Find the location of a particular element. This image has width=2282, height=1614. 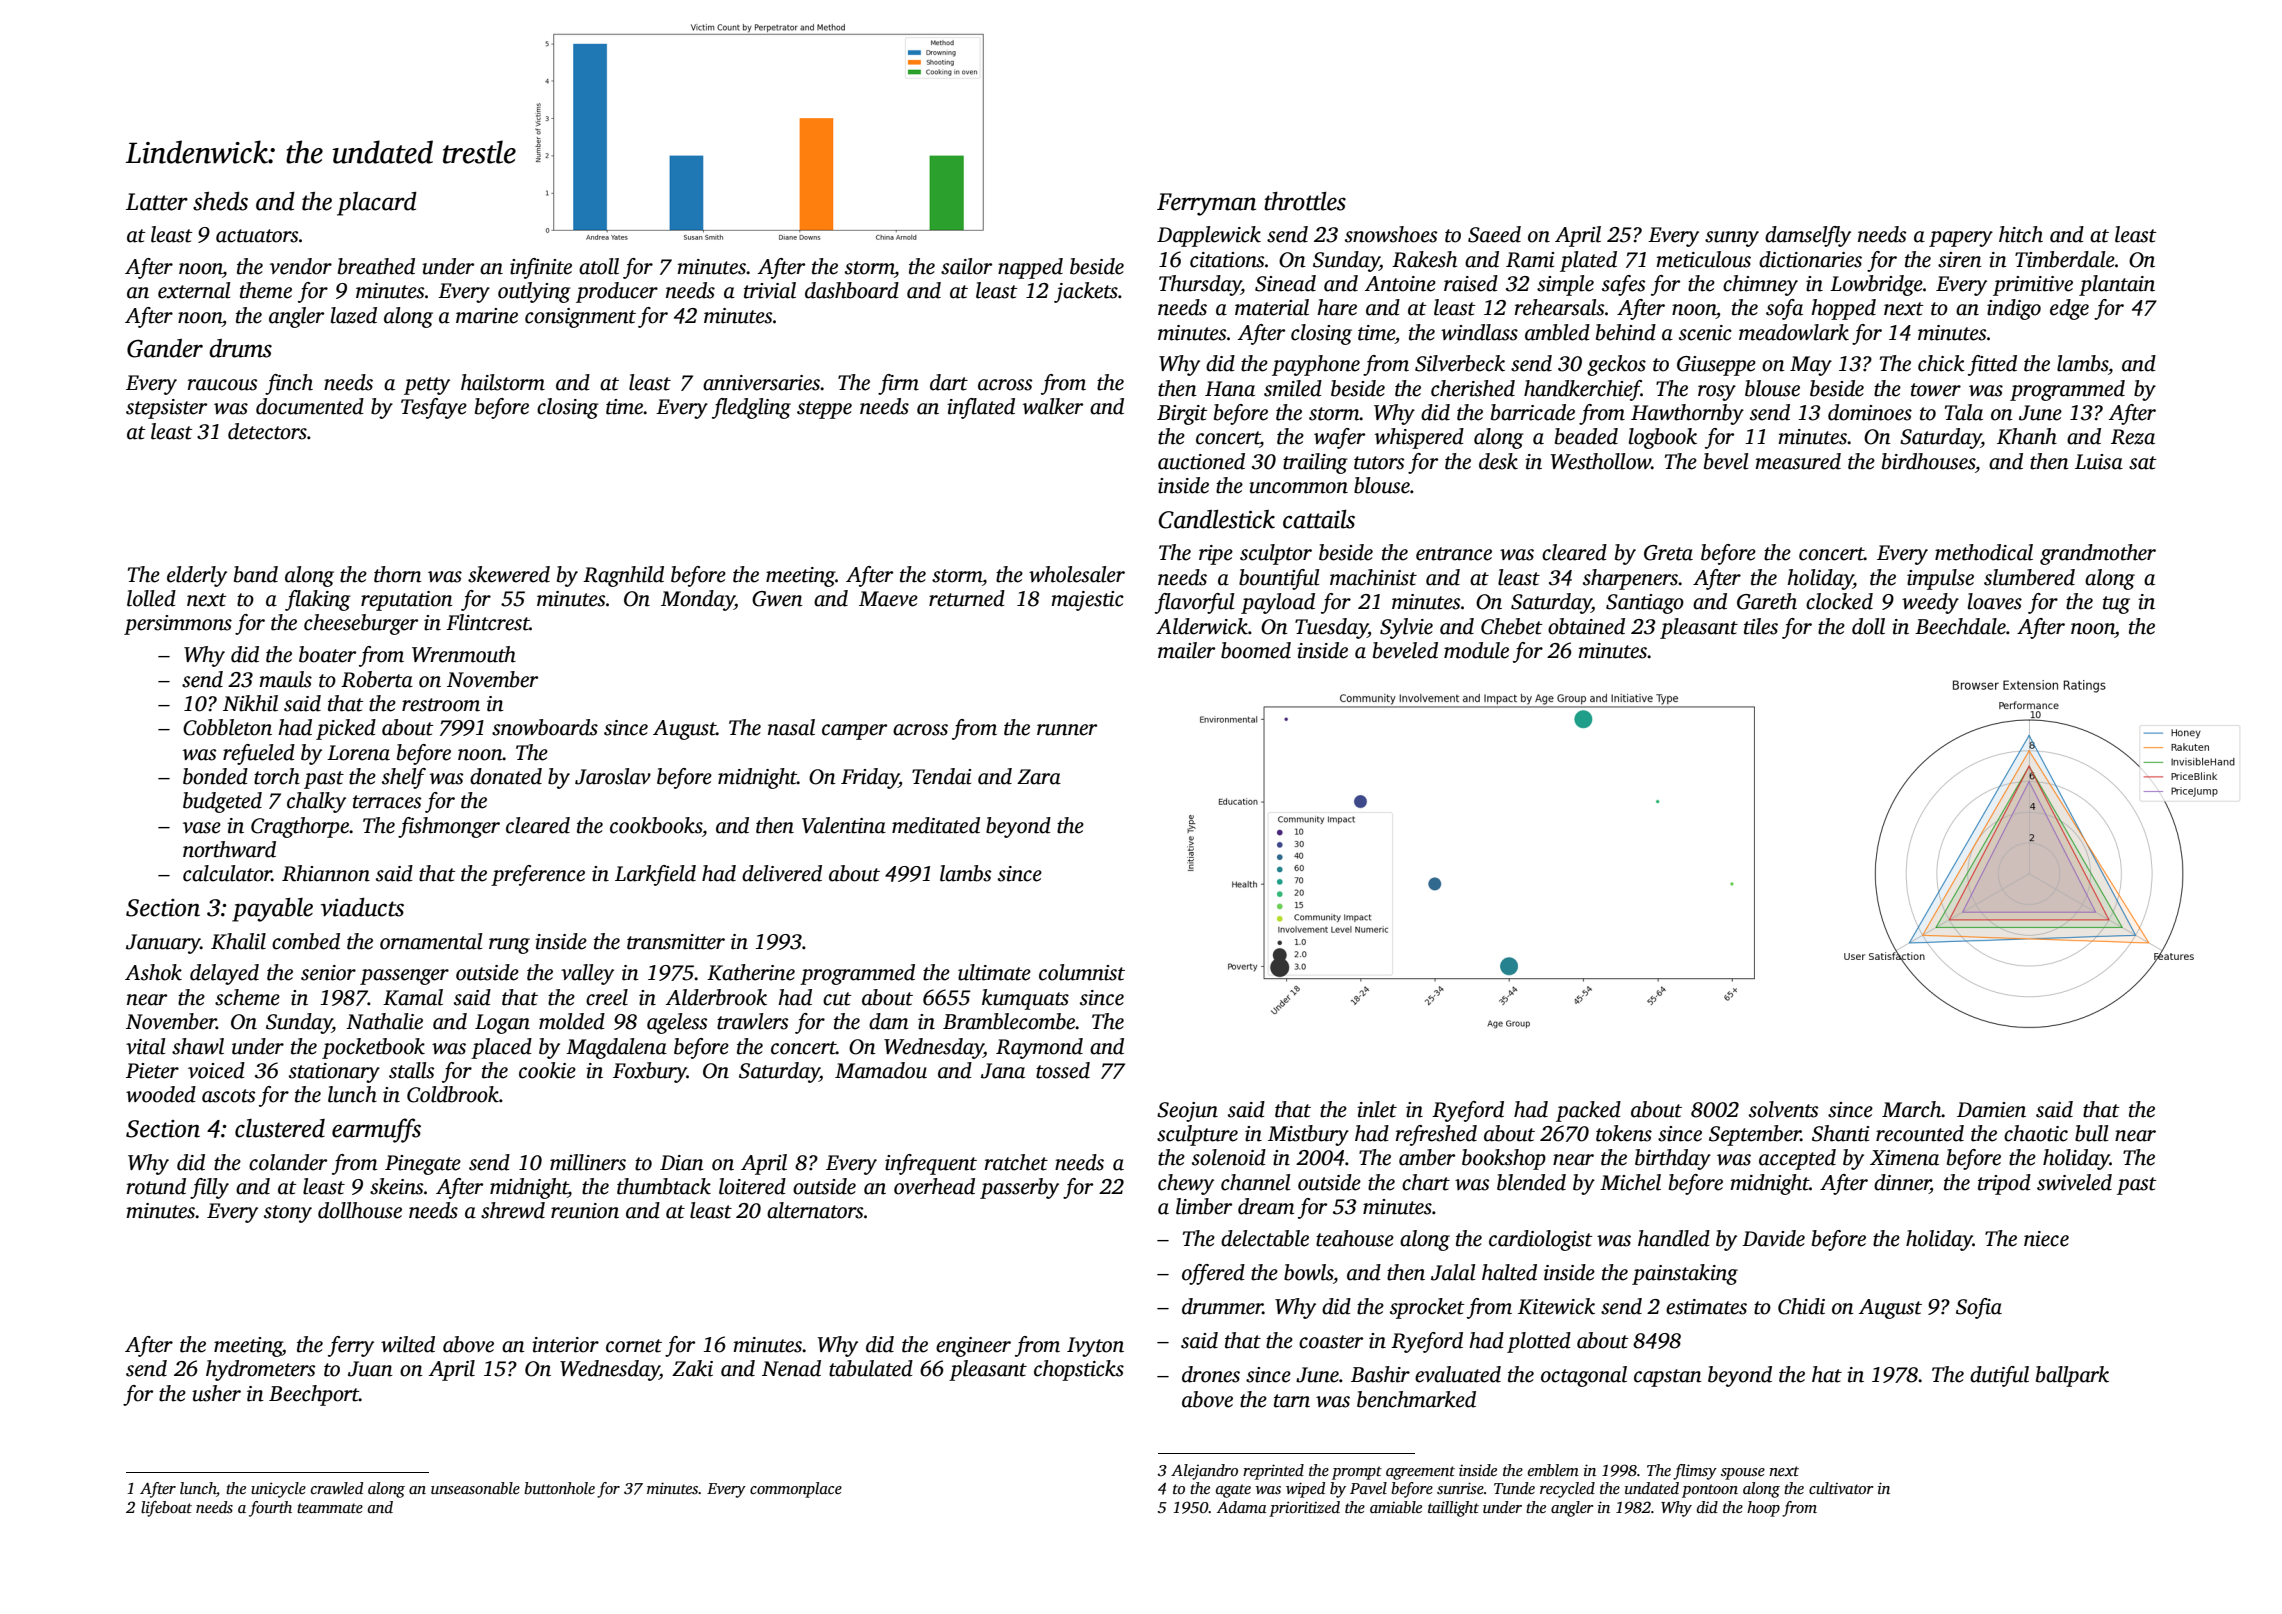

placard is located at coordinates (377, 204).
